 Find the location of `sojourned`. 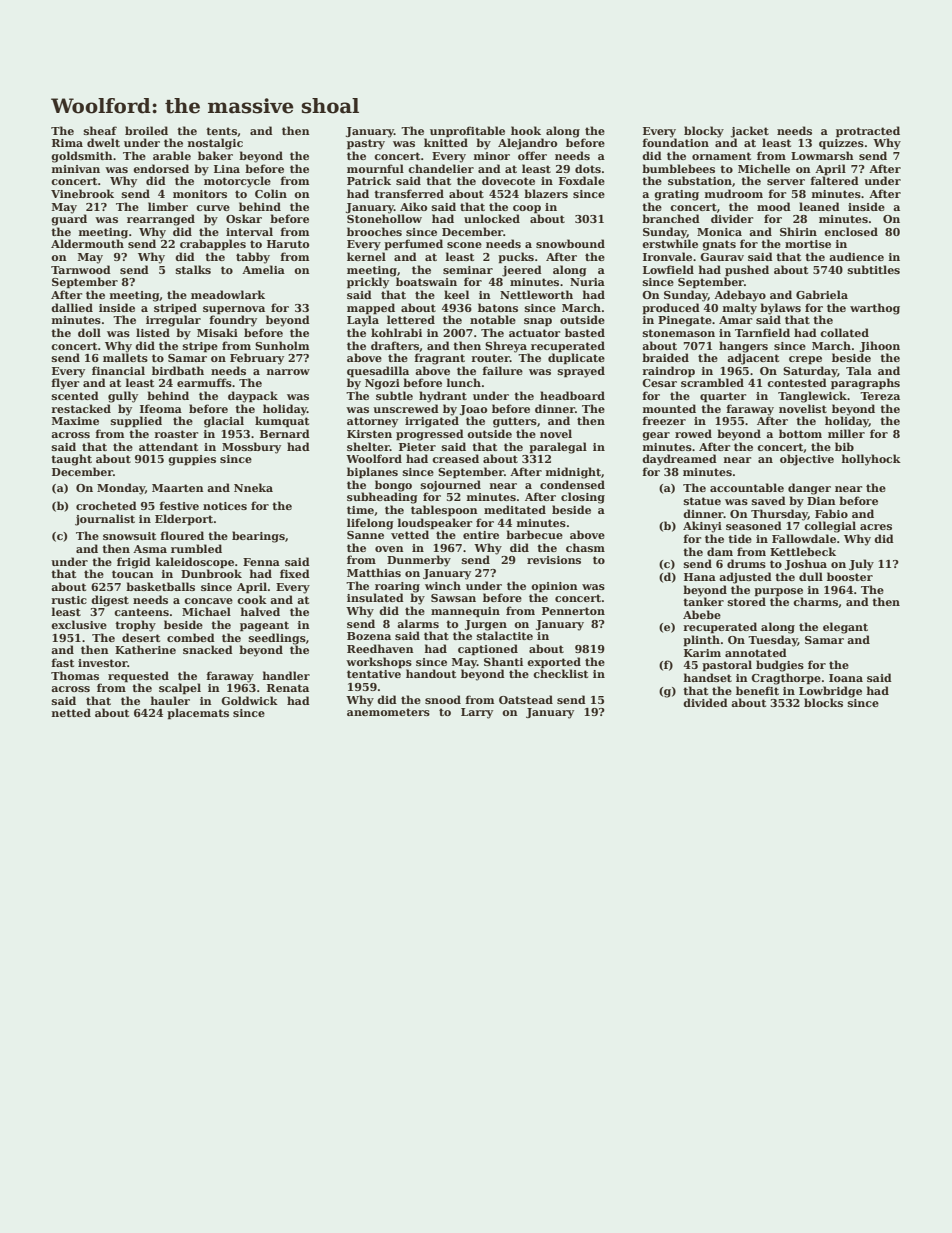

sojourned is located at coordinates (451, 486).
